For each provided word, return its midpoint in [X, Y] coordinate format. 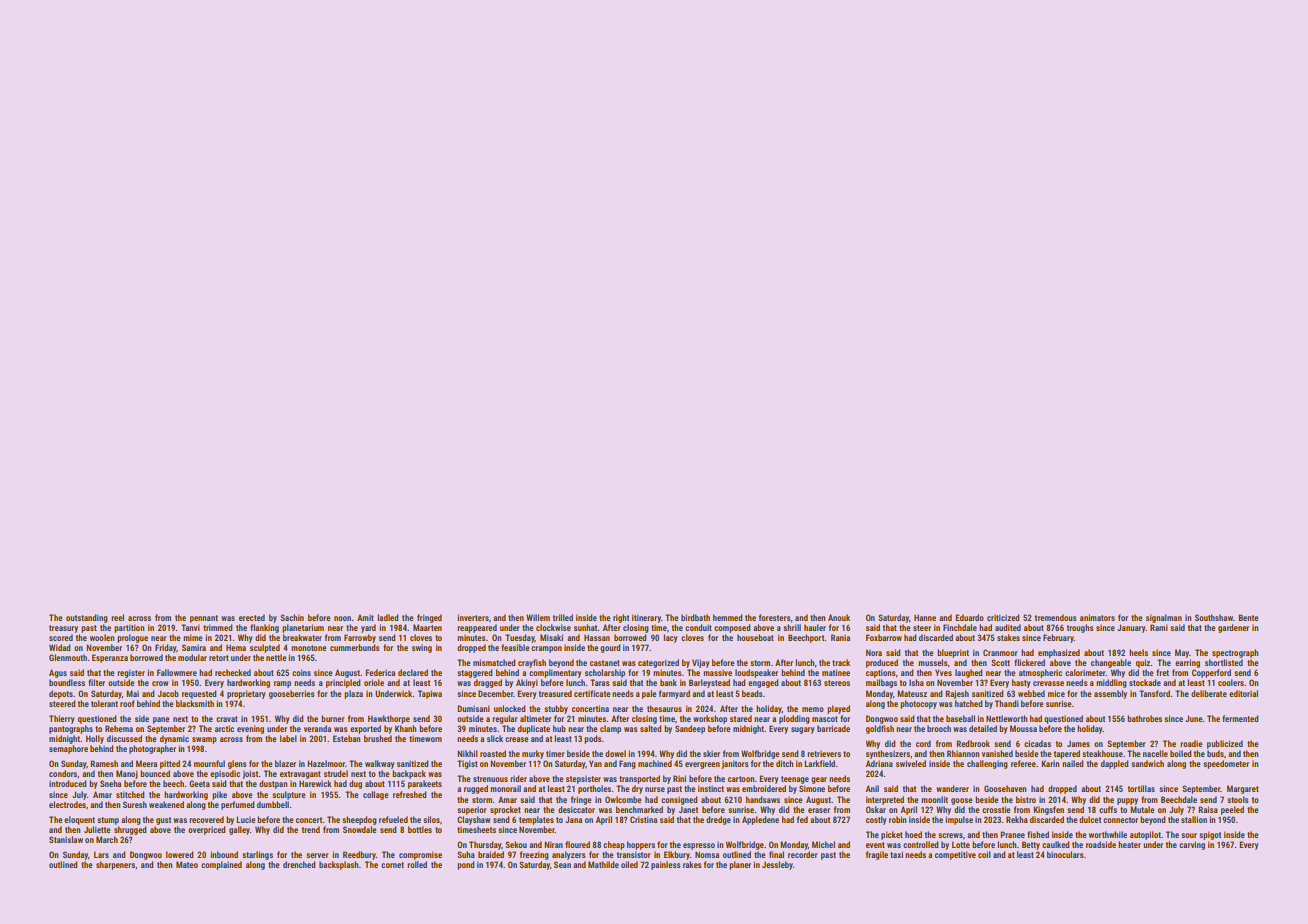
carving [1192, 845]
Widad [59, 647]
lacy [670, 638]
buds [1215, 753]
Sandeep [690, 729]
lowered [179, 854]
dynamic [174, 739]
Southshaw [1214, 617]
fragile [877, 855]
